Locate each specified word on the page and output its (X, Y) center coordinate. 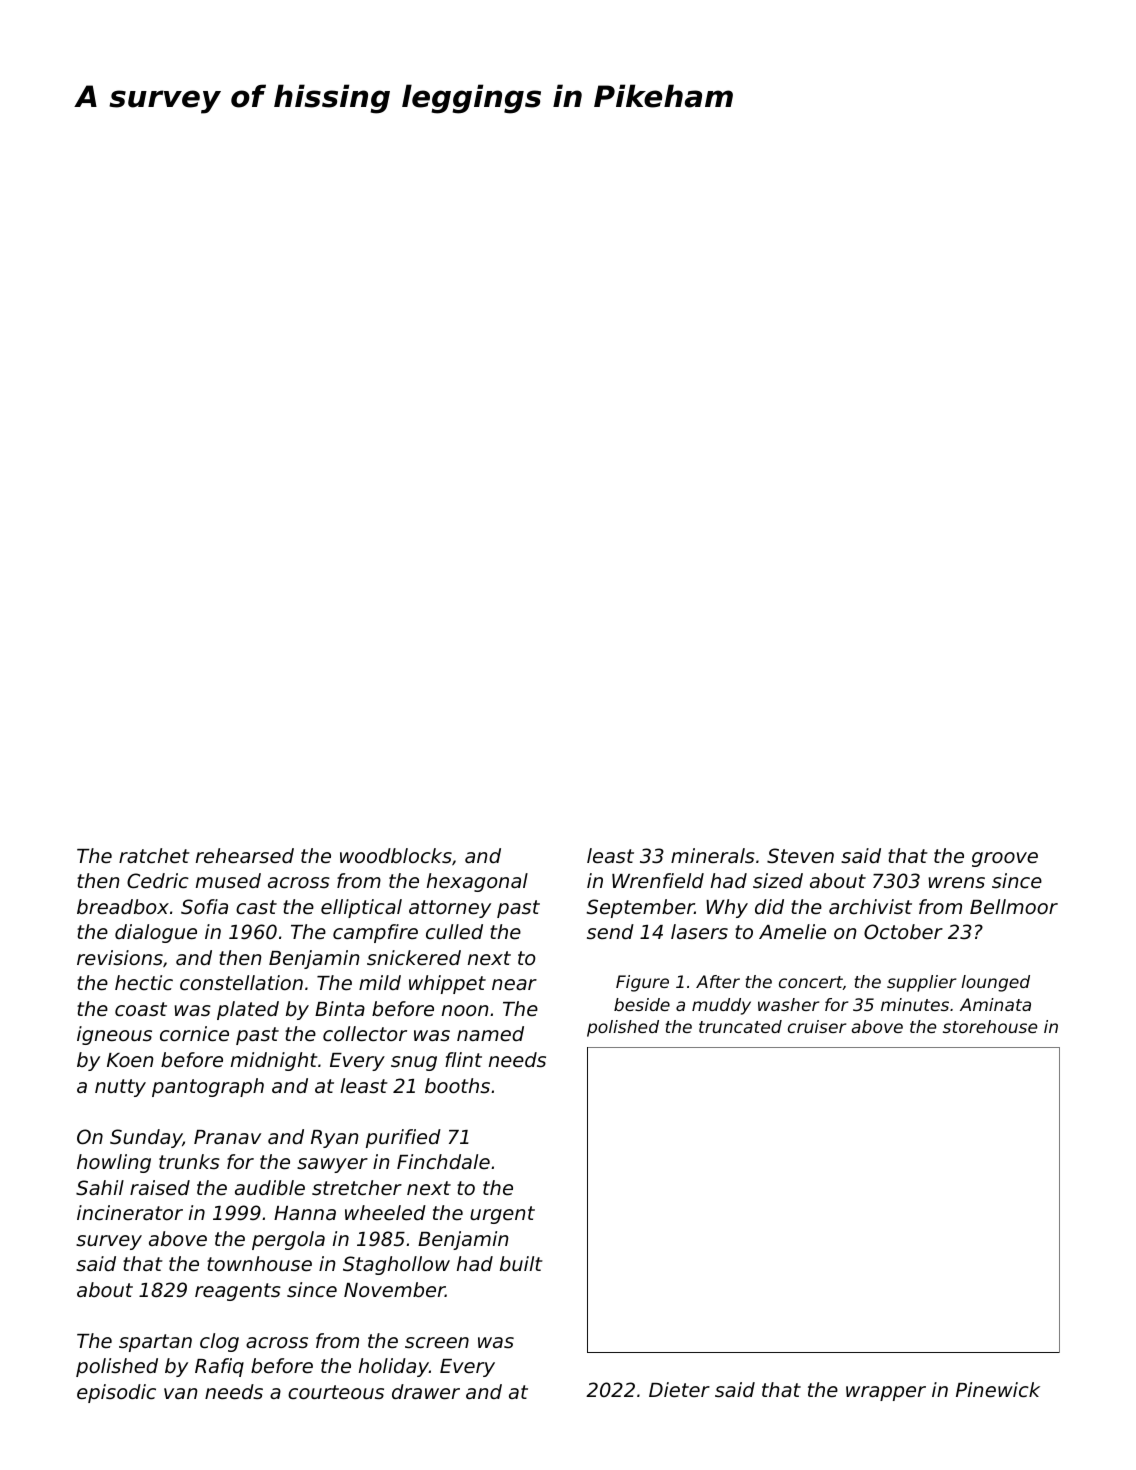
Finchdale (443, 1161)
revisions (120, 957)
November (394, 1289)
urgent (502, 1215)
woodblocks (396, 855)
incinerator (130, 1212)
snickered (414, 957)
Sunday (146, 1138)
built (521, 1263)
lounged (995, 983)
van (180, 1393)
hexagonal (477, 882)
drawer (426, 1391)
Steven (800, 855)
